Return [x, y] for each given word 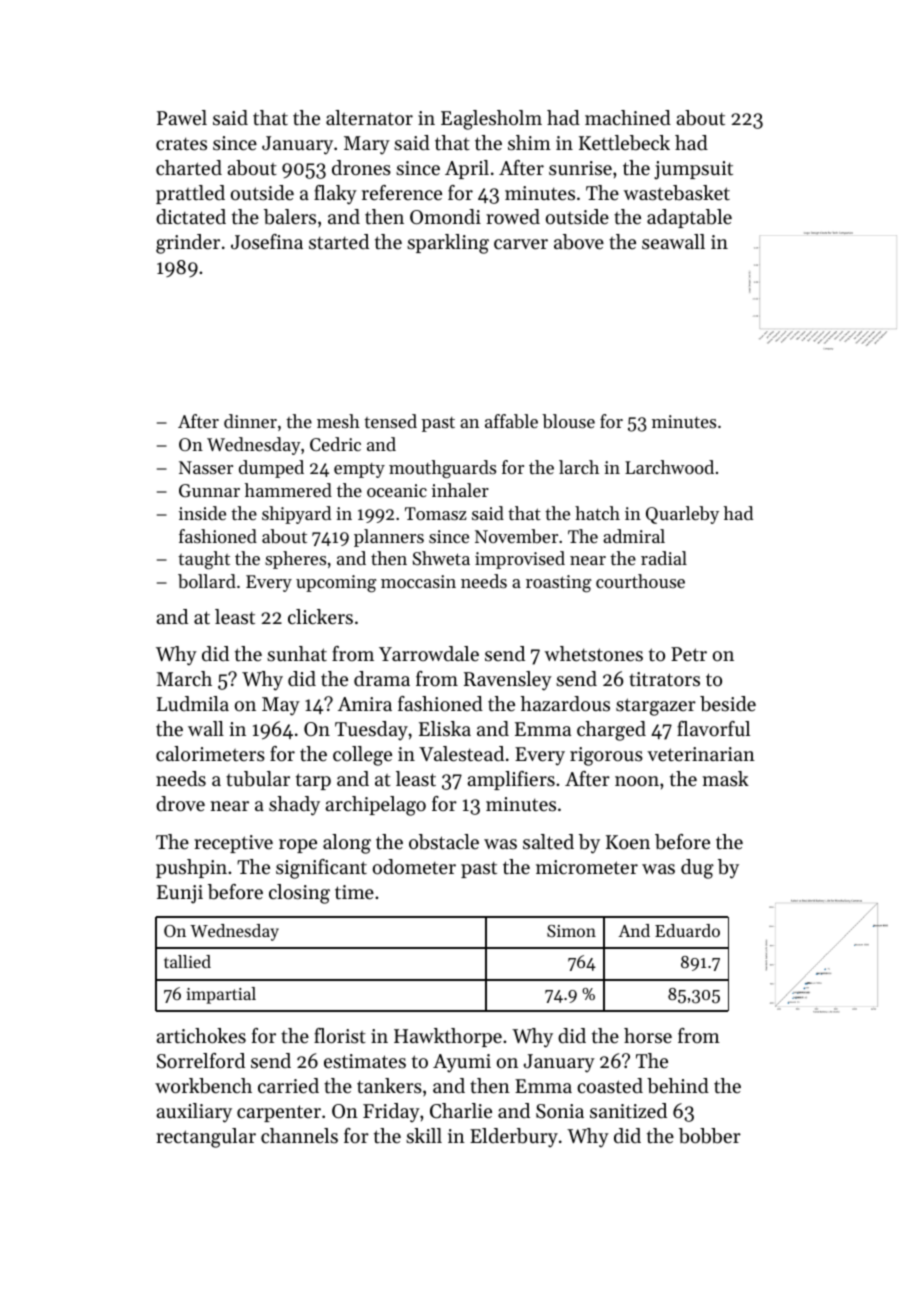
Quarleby [682, 515]
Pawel [182, 118]
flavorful [713, 728]
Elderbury [514, 1138]
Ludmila [193, 703]
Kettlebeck [624, 143]
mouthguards [442, 469]
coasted [610, 1086]
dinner [250, 421]
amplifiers [511, 780]
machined [628, 117]
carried [288, 1086]
